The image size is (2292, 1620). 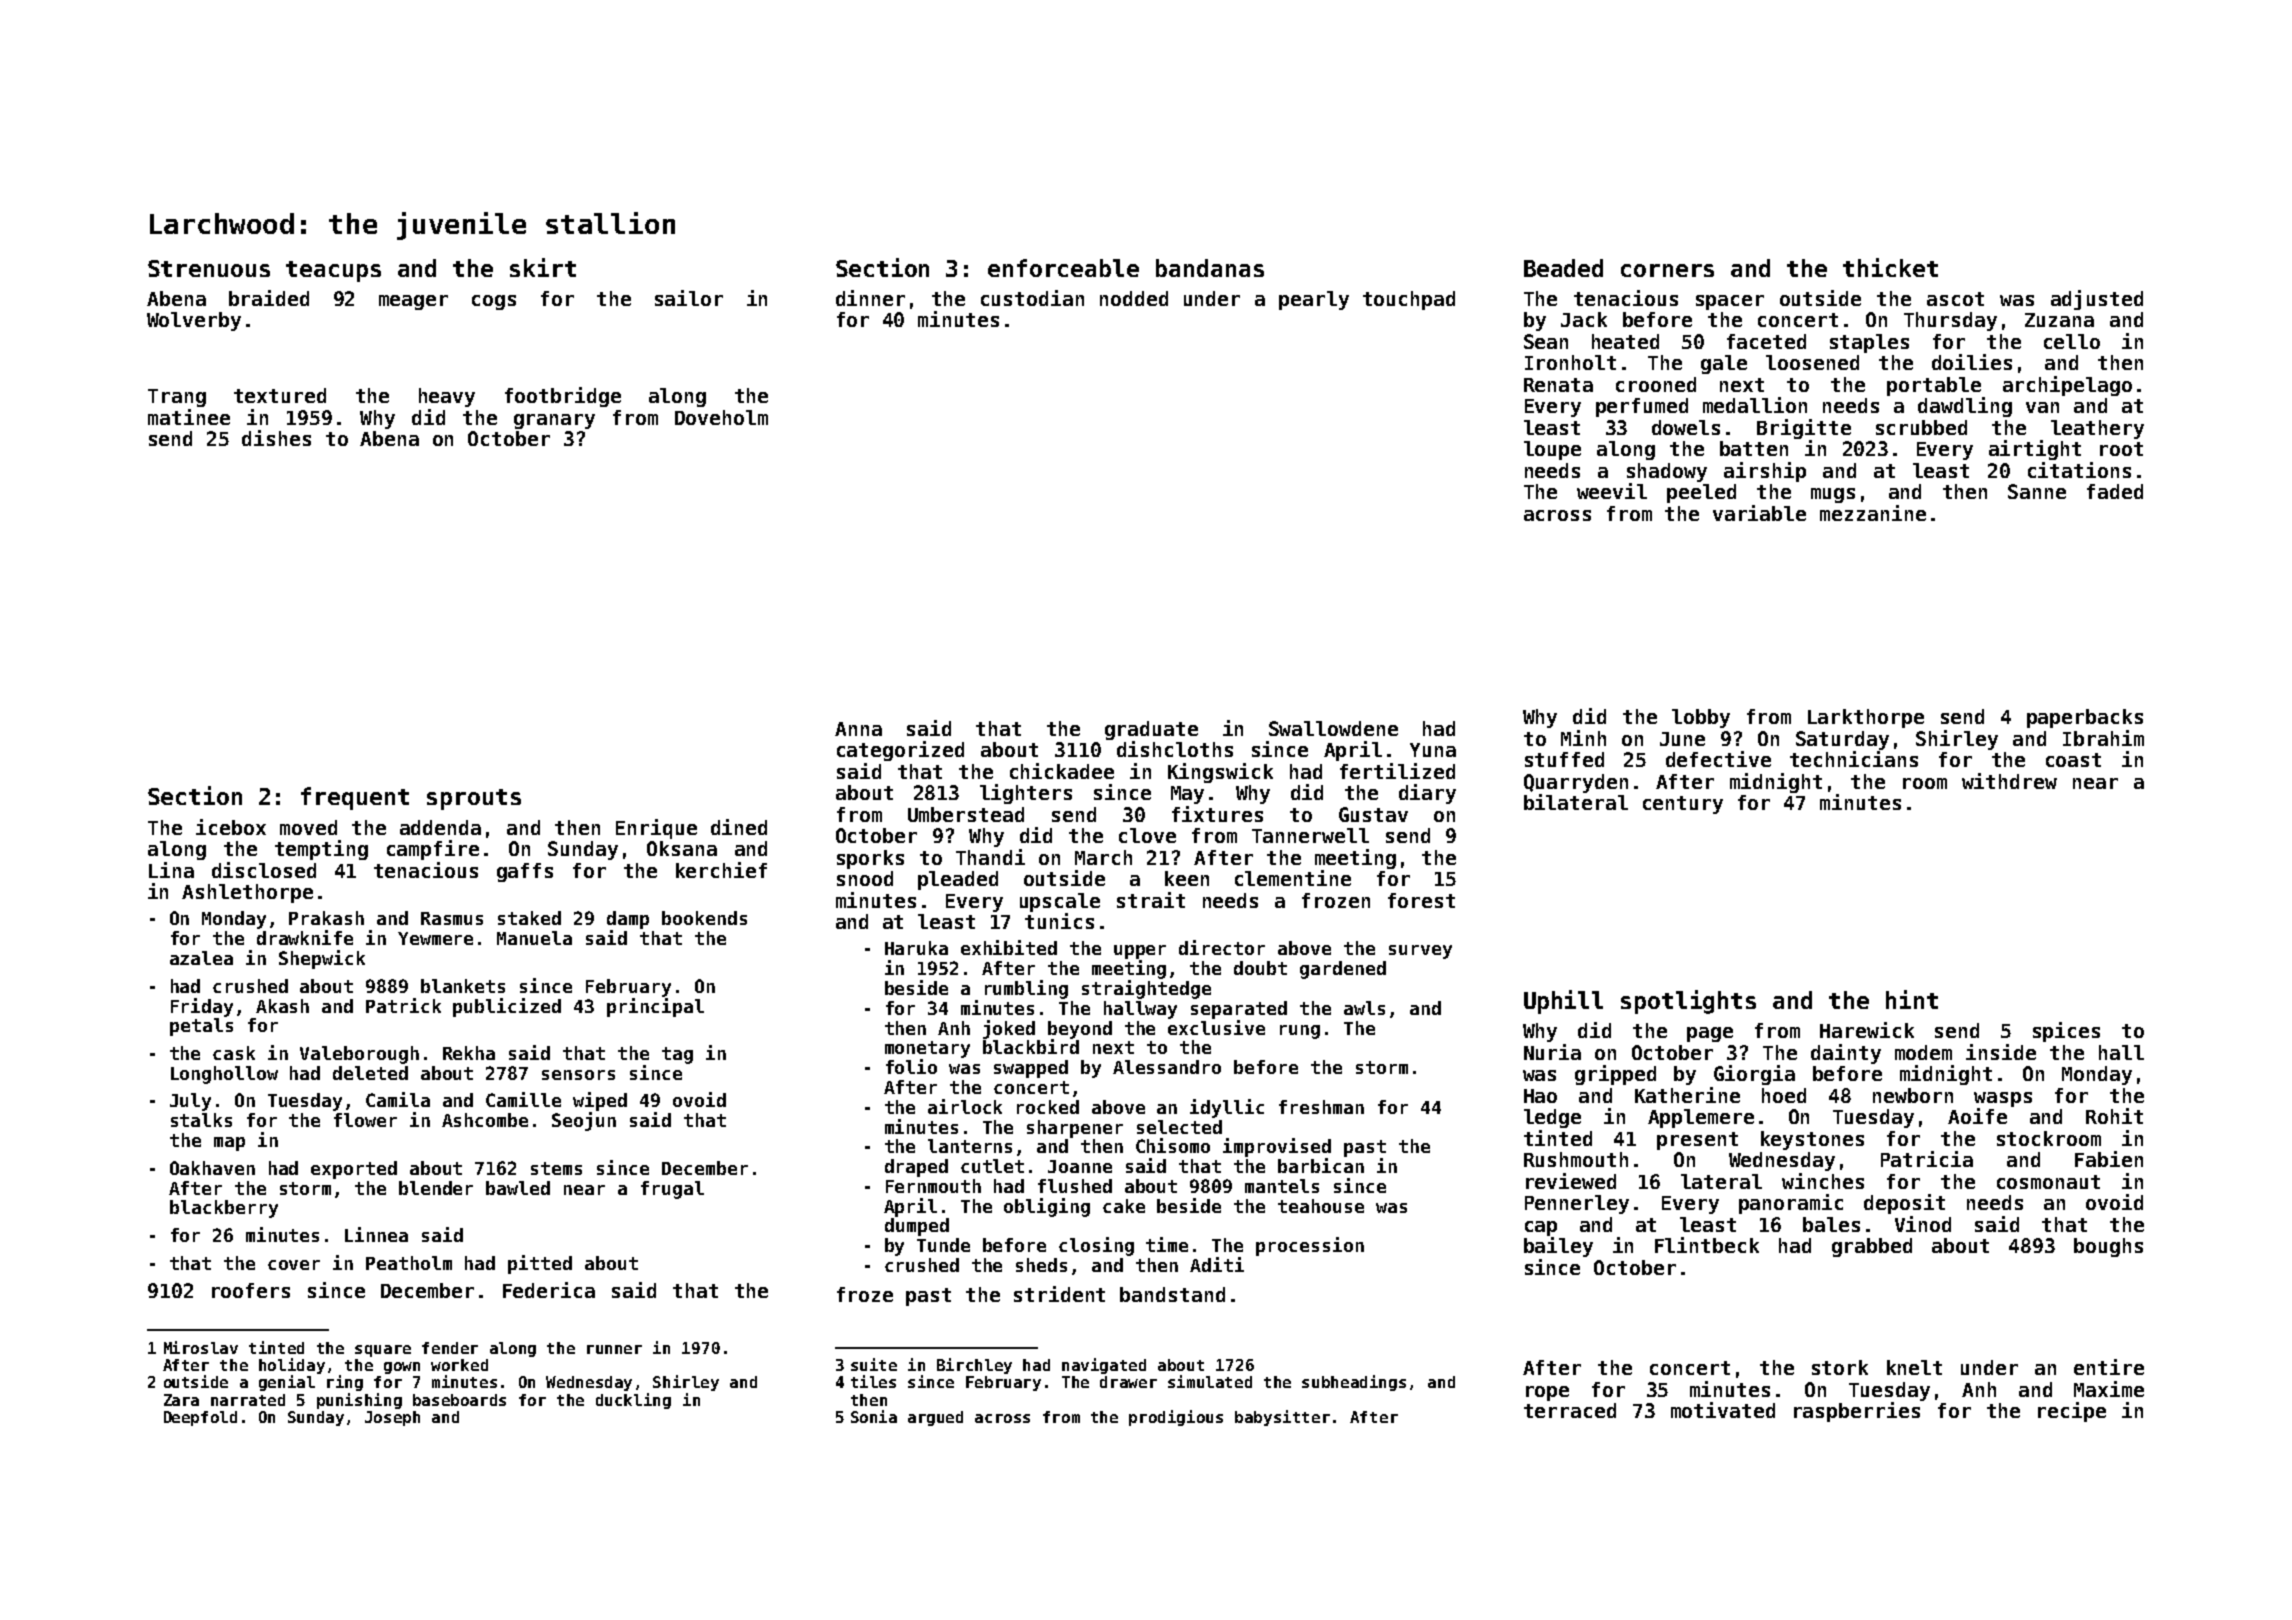 What do you see at coordinates (1914, 1367) in the document?
I see `knelt` at bounding box center [1914, 1367].
